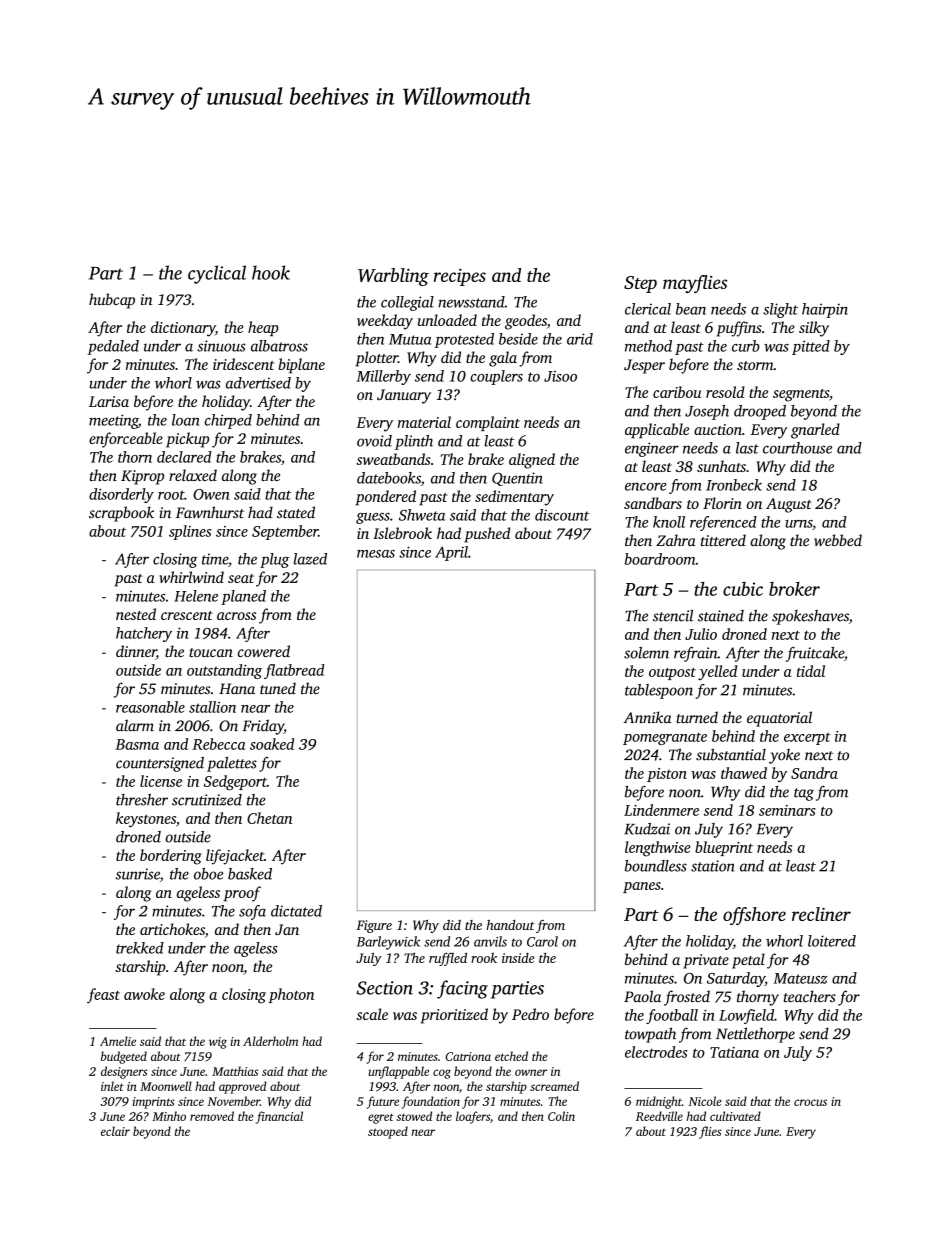 The width and height of the page is (952, 1233). Describe the element at coordinates (646, 653) in the page. I see `solemn` at that location.
